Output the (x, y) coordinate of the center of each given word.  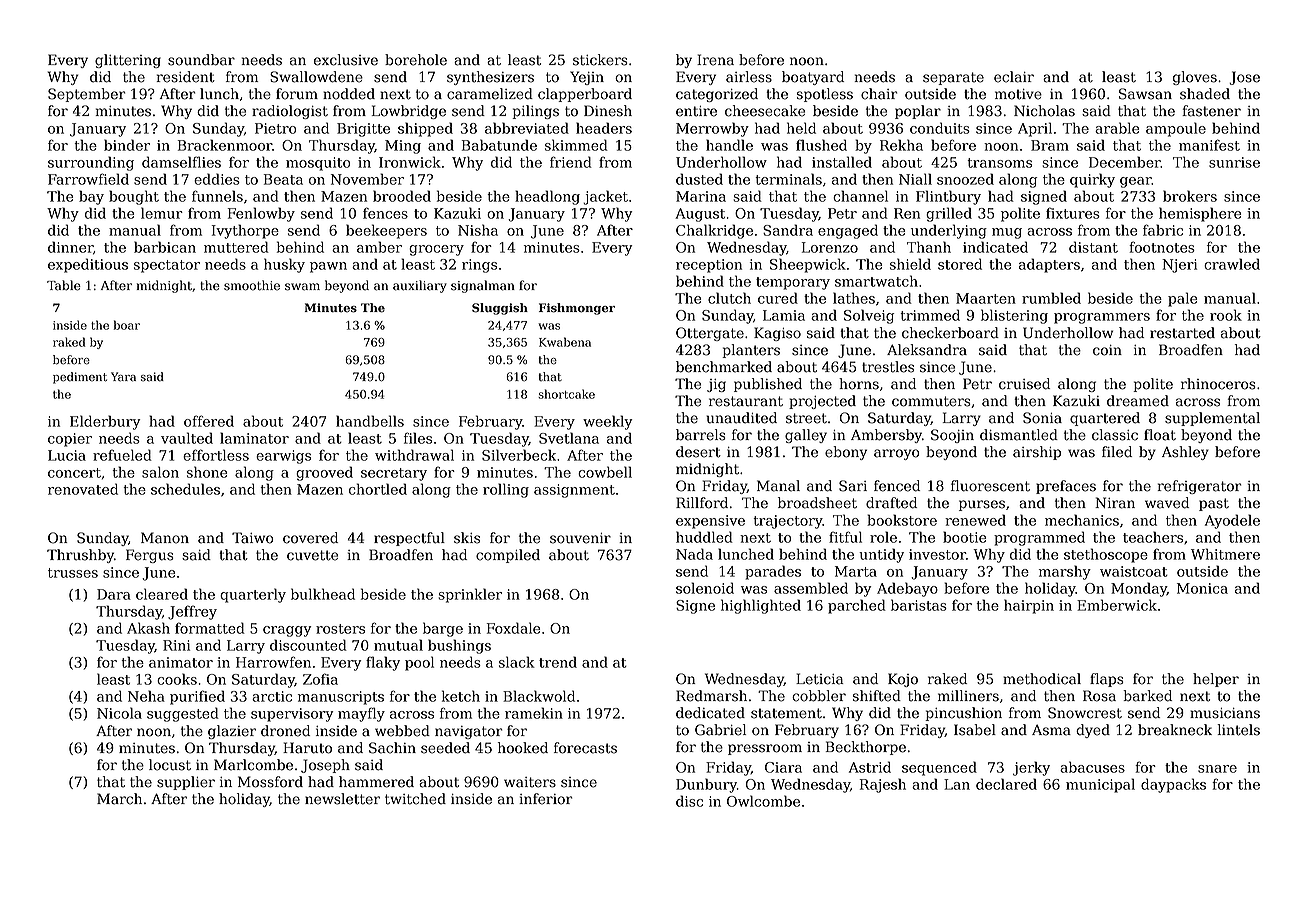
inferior (546, 799)
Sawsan (1145, 94)
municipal (1100, 785)
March (119, 799)
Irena (715, 60)
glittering (128, 61)
